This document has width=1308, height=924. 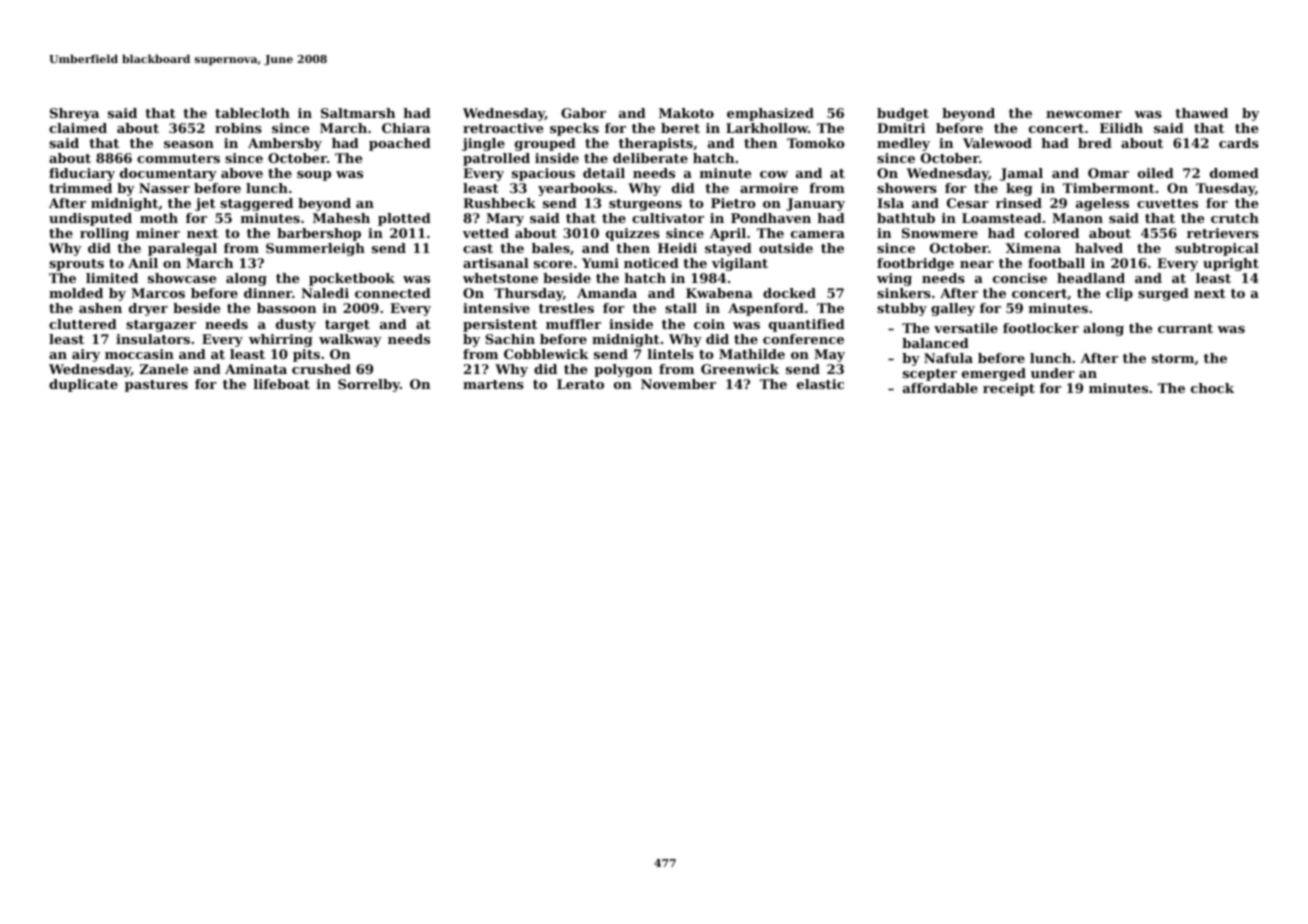 What do you see at coordinates (1201, 113) in the document?
I see `thawed` at bounding box center [1201, 113].
